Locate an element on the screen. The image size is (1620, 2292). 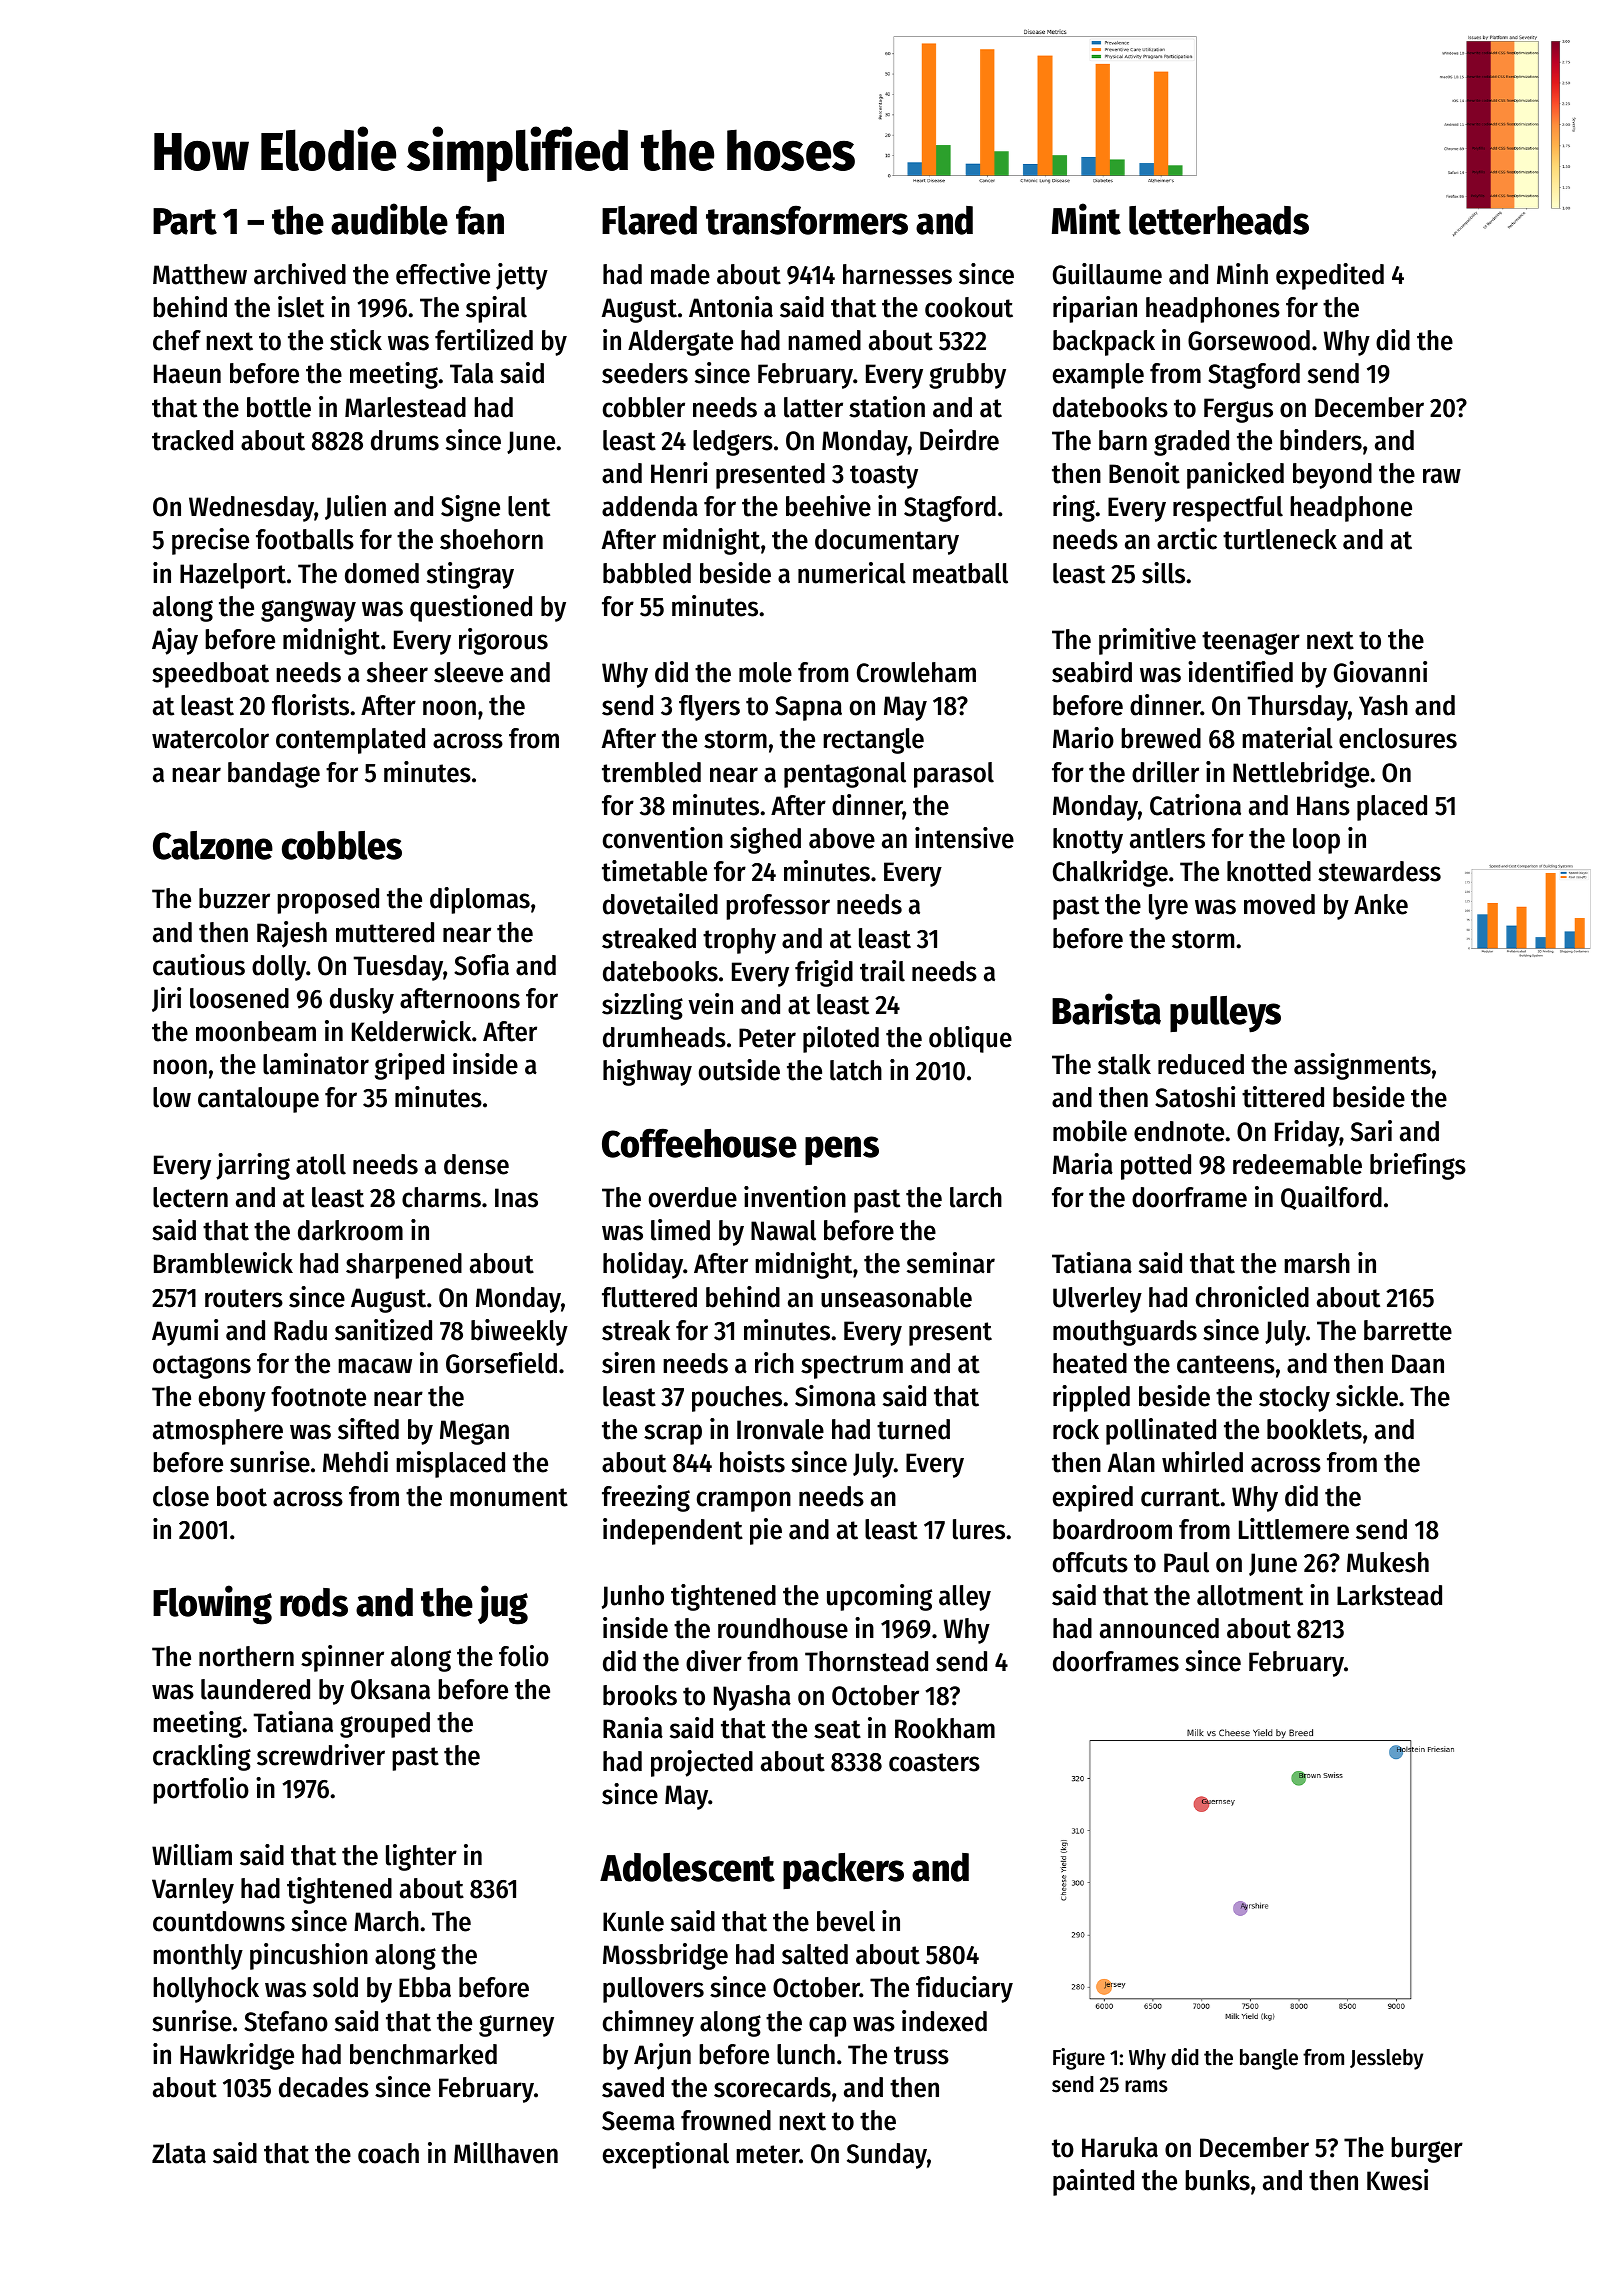
canteens is located at coordinates (1226, 1364).
